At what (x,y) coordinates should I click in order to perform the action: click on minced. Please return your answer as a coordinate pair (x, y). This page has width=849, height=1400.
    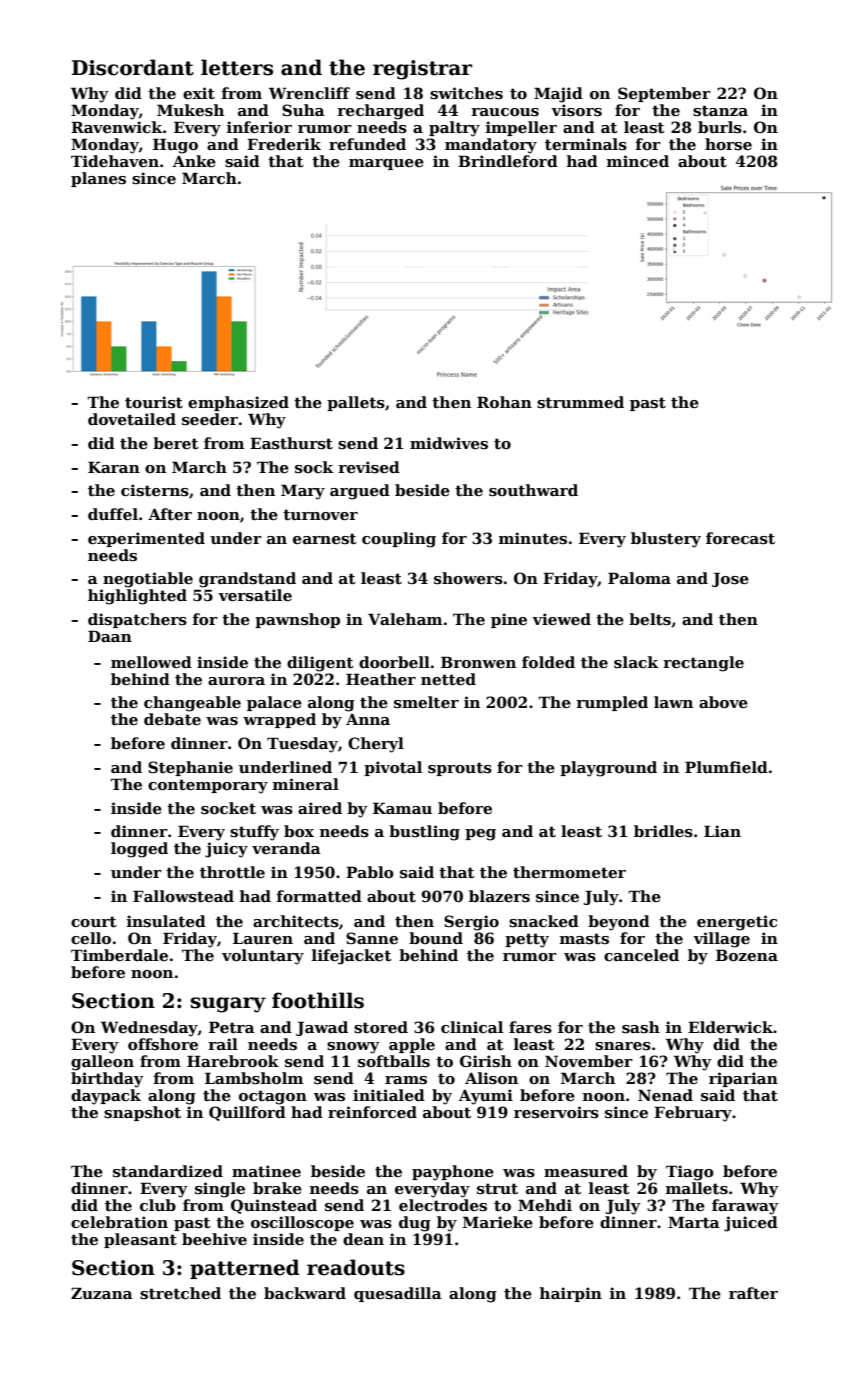
    Looking at the image, I should click on (638, 161).
